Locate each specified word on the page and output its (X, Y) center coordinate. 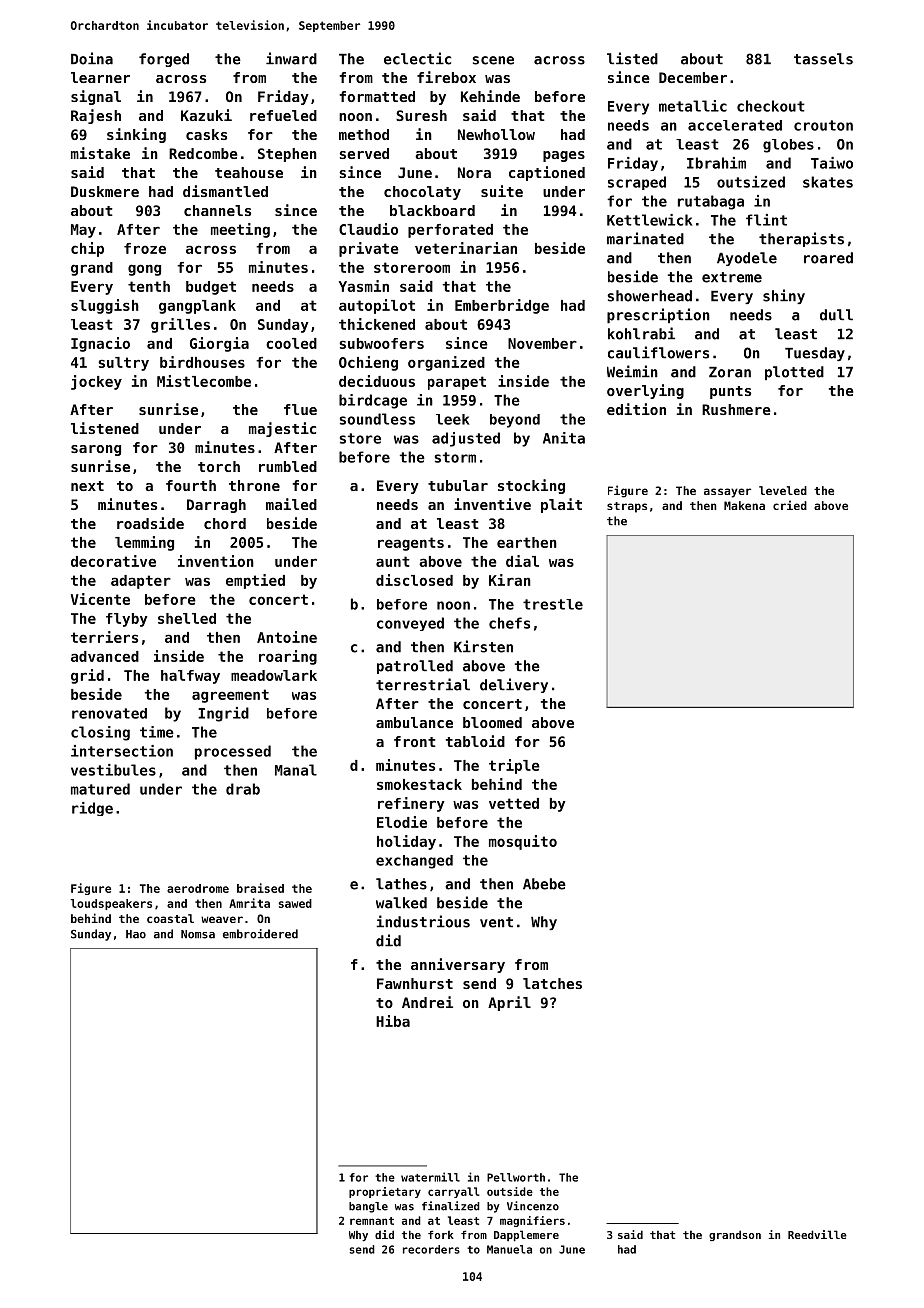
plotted (794, 373)
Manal (296, 770)
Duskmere (105, 191)
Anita (564, 438)
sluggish (105, 306)
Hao (136, 934)
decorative (113, 561)
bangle (368, 1207)
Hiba (393, 1021)
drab (243, 789)
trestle (553, 604)
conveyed (410, 624)
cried (790, 505)
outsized (751, 182)
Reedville (817, 1234)
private (369, 249)
